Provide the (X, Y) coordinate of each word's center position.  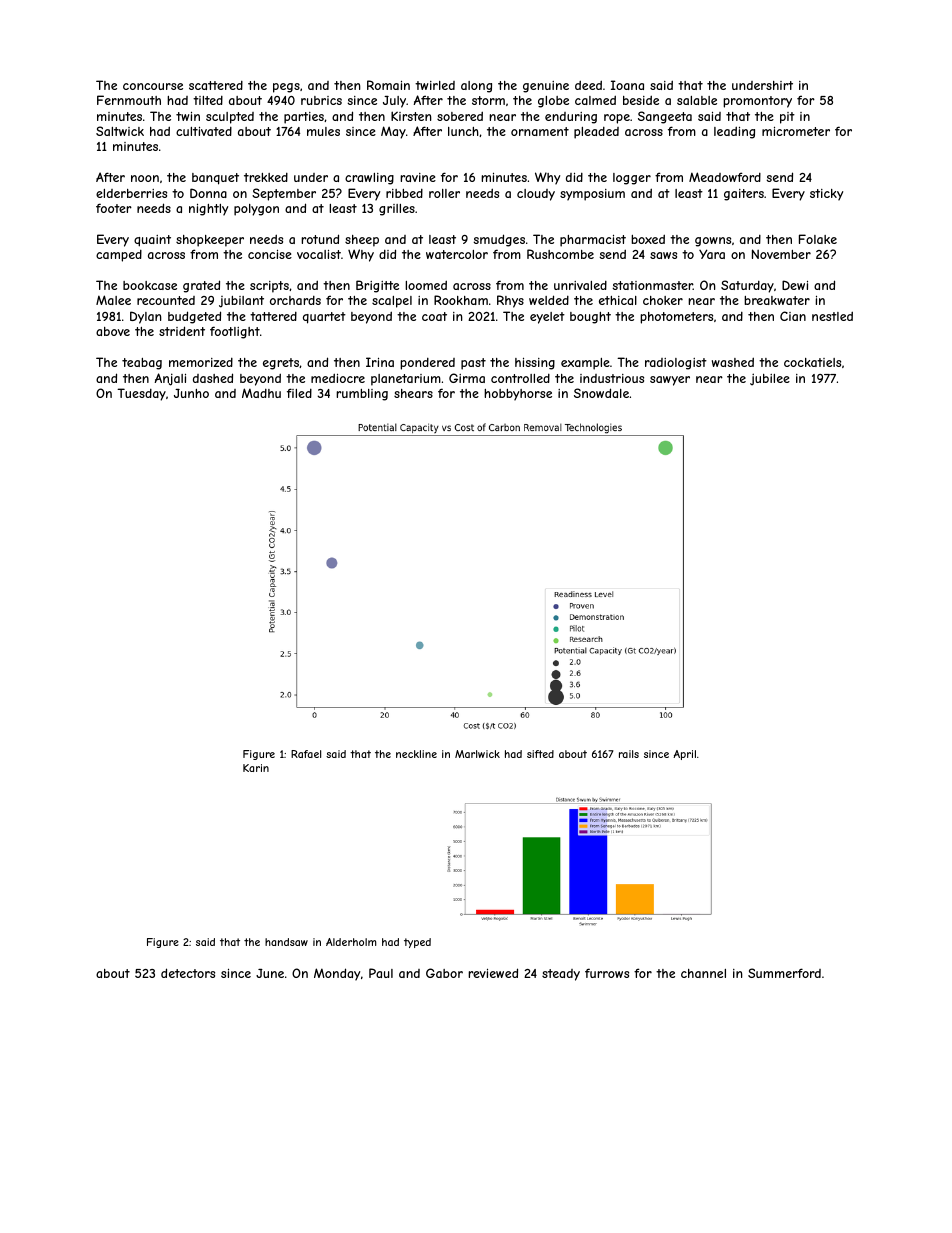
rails (629, 754)
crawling (369, 179)
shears (413, 393)
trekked (266, 177)
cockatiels (812, 362)
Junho (191, 393)
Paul (381, 973)
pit (787, 118)
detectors (188, 973)
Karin (256, 768)
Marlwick (477, 754)
